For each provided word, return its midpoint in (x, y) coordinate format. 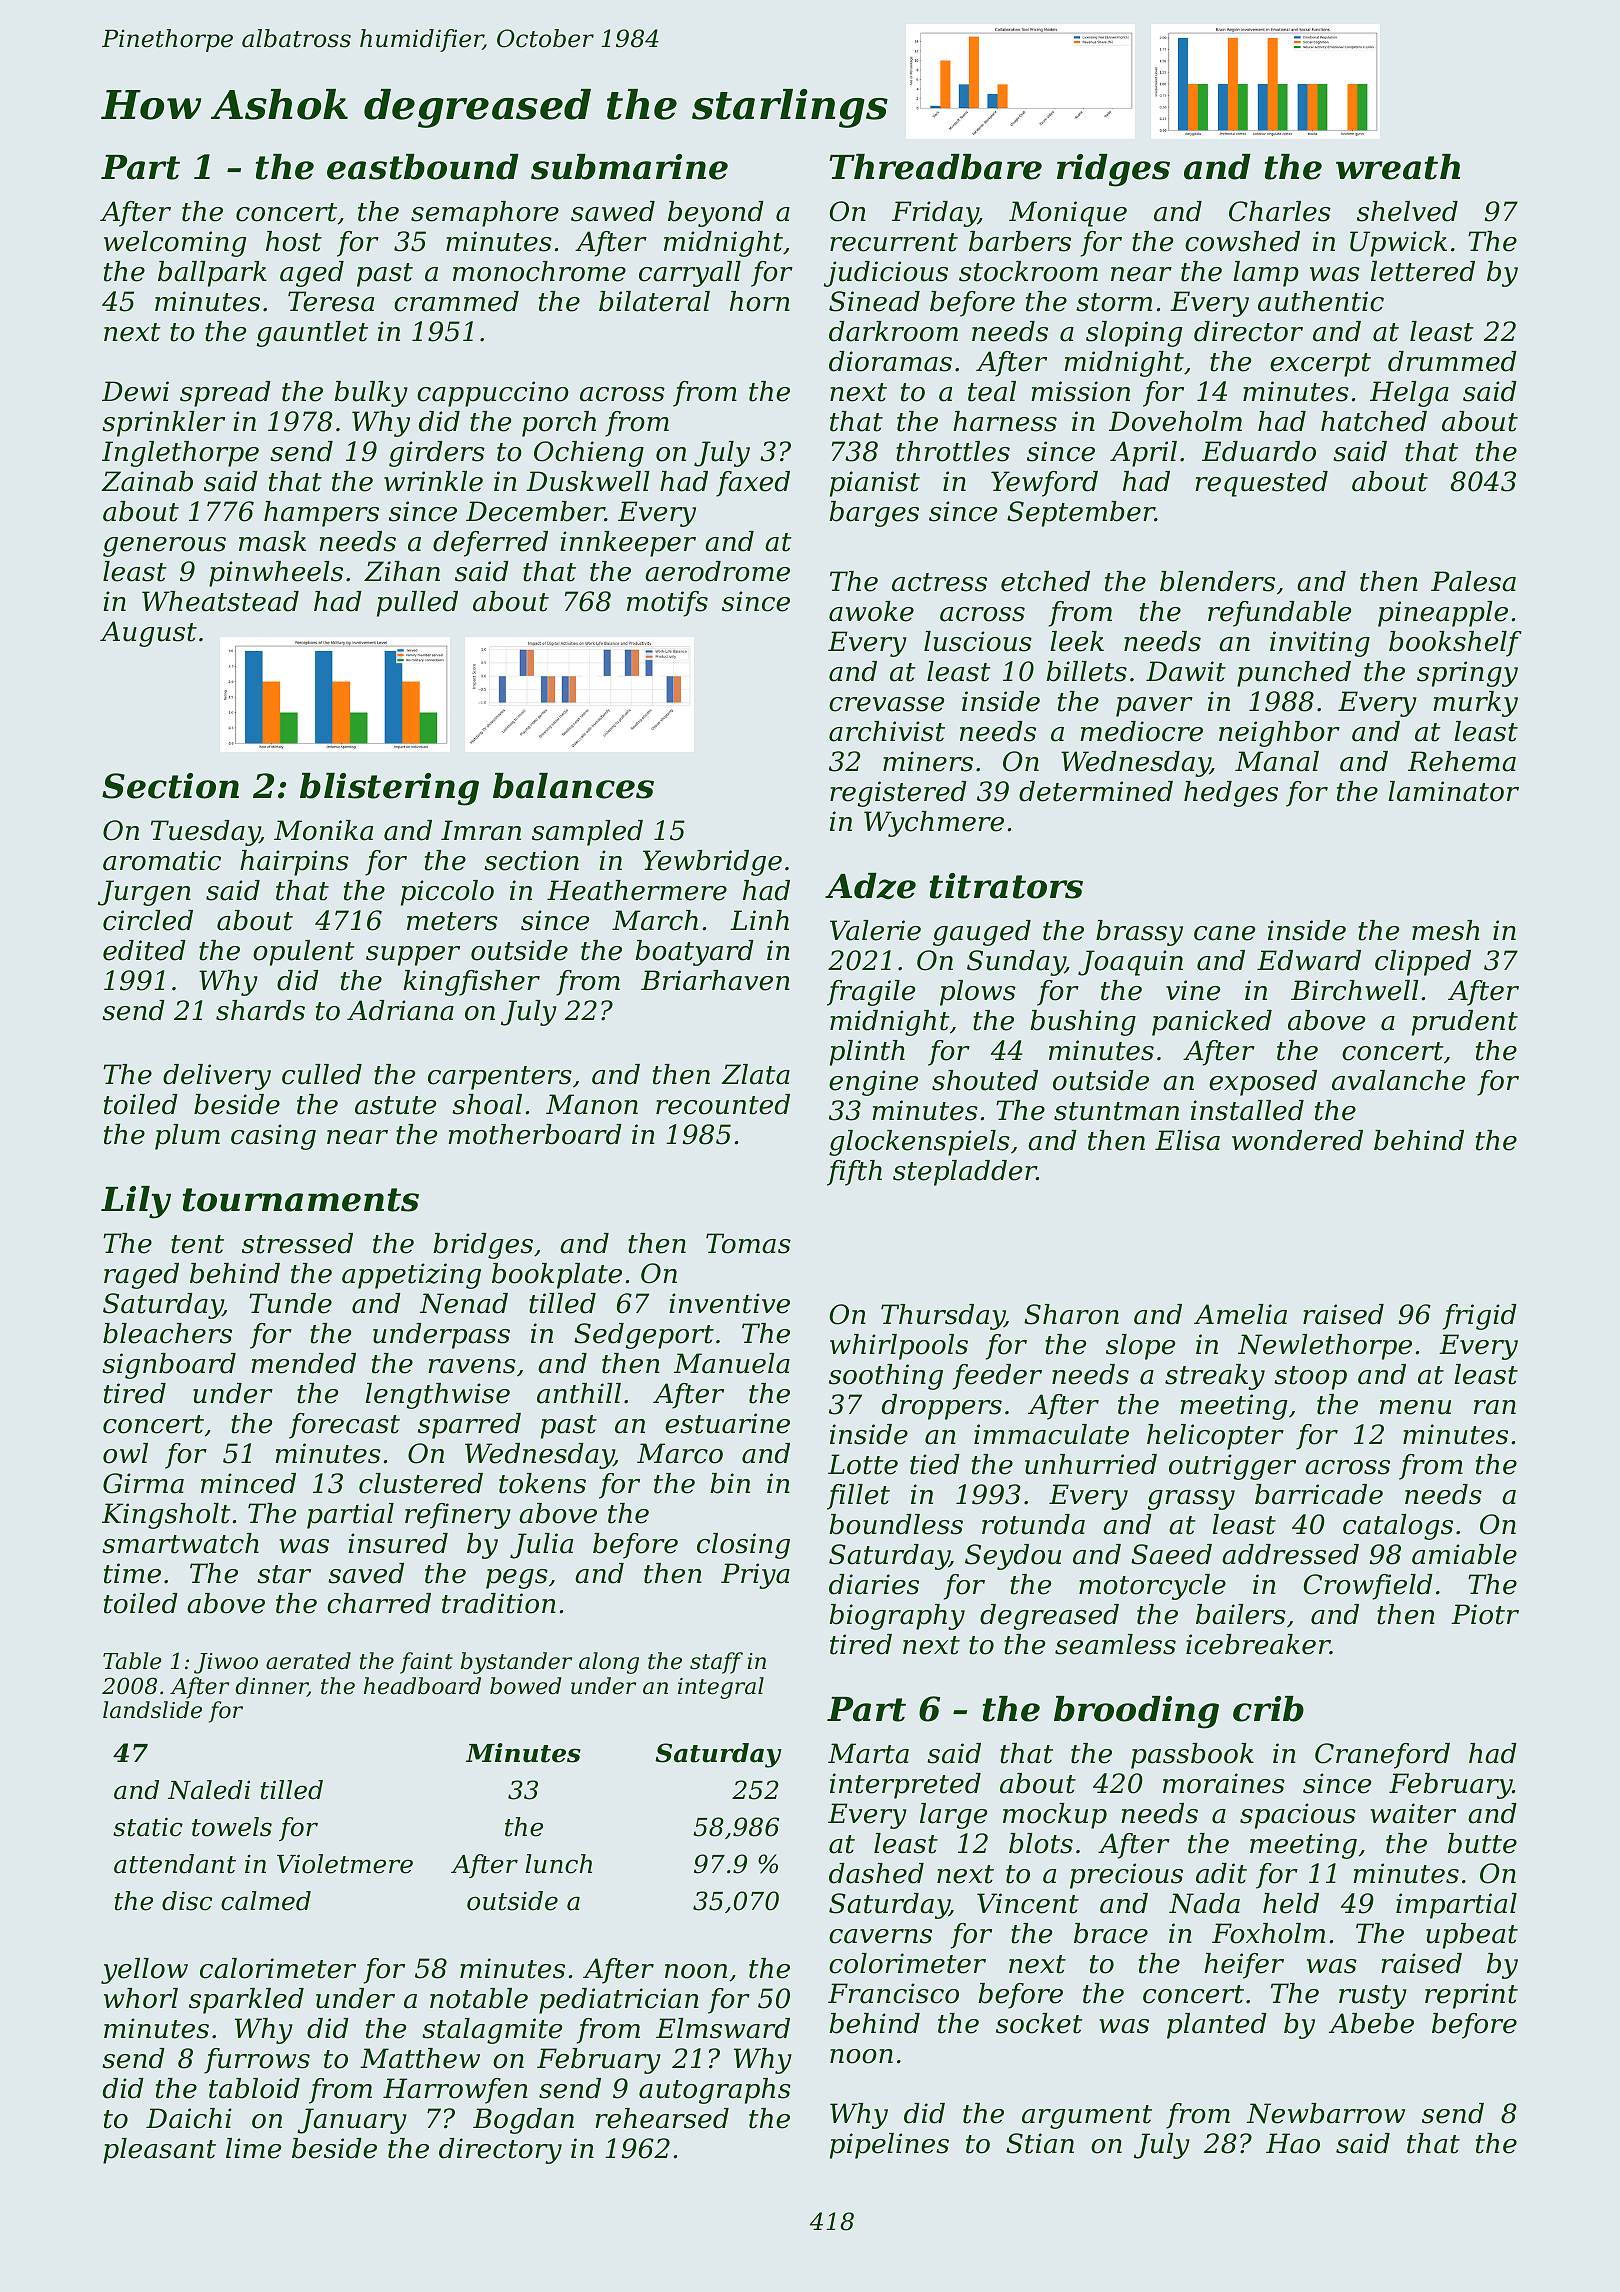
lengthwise (437, 1396)
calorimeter (278, 1968)
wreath (1398, 167)
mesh (1445, 930)
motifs (667, 604)
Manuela (732, 1363)
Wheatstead (220, 601)
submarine (629, 167)
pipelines (889, 2146)
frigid (1480, 1317)
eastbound (423, 167)
